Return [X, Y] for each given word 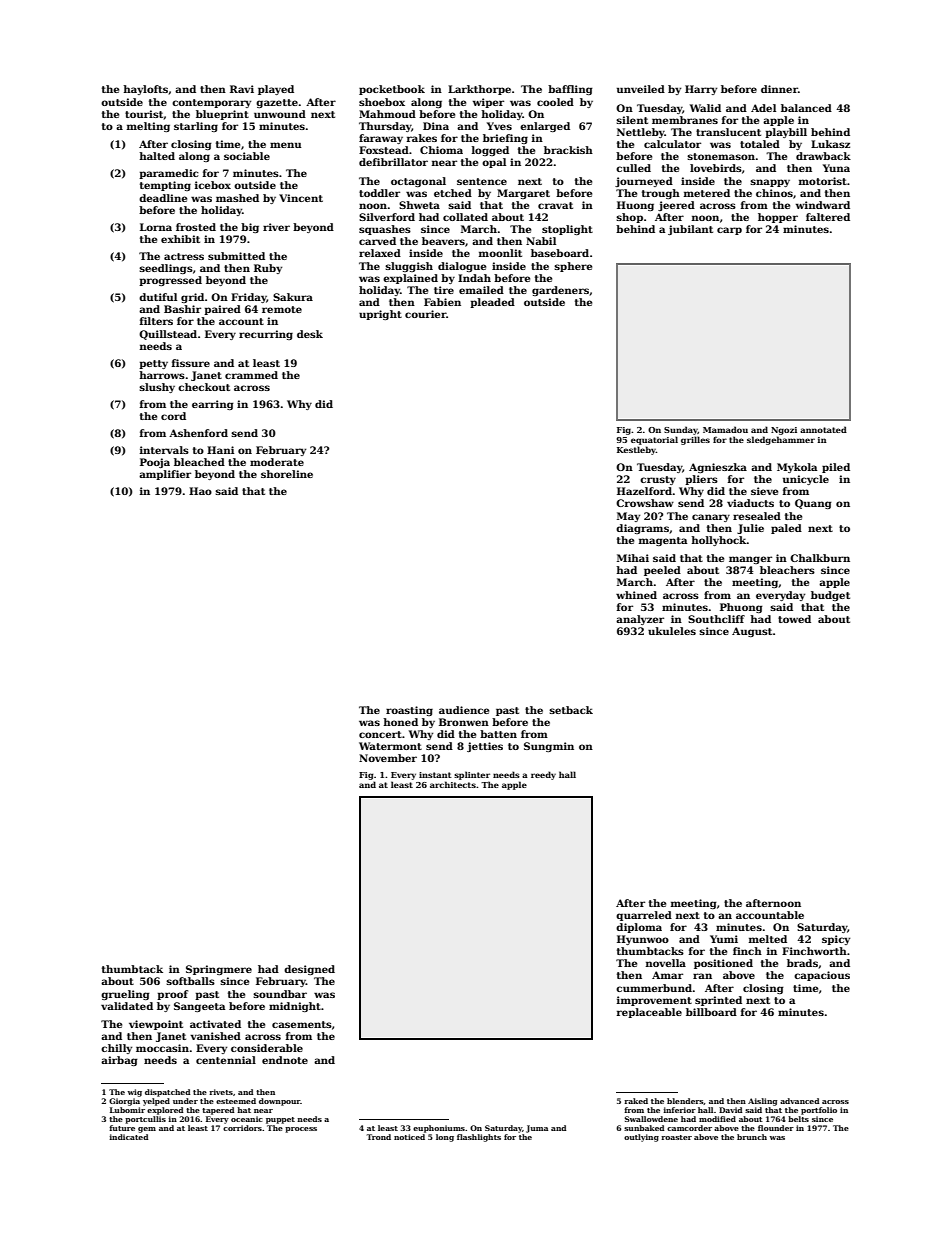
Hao [200, 491]
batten [498, 734]
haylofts [145, 90]
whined [636, 595]
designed [309, 970]
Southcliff [716, 619]
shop [629, 218]
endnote [285, 1060]
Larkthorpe [479, 90]
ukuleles [672, 631]
